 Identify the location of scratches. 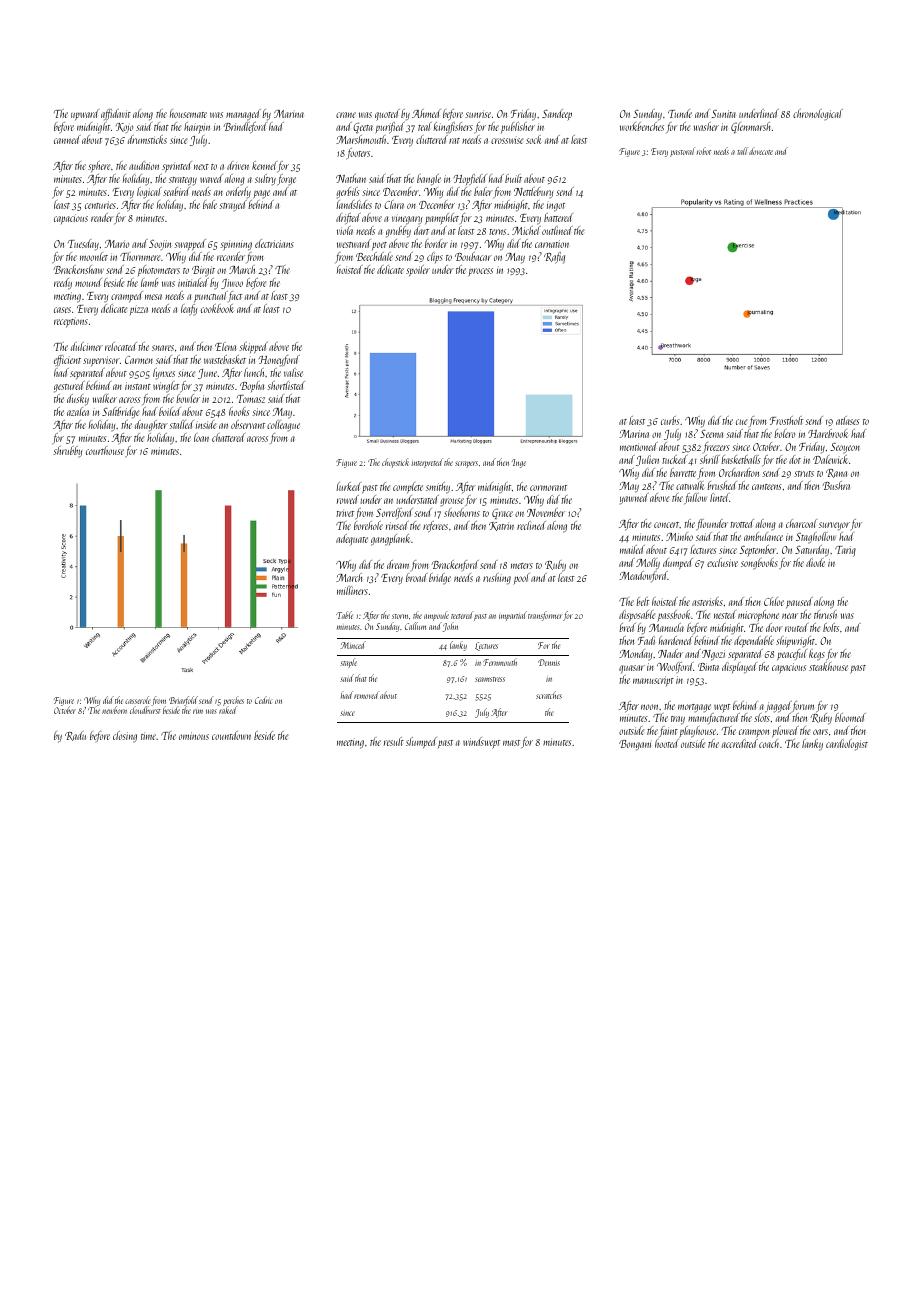
(549, 695).
